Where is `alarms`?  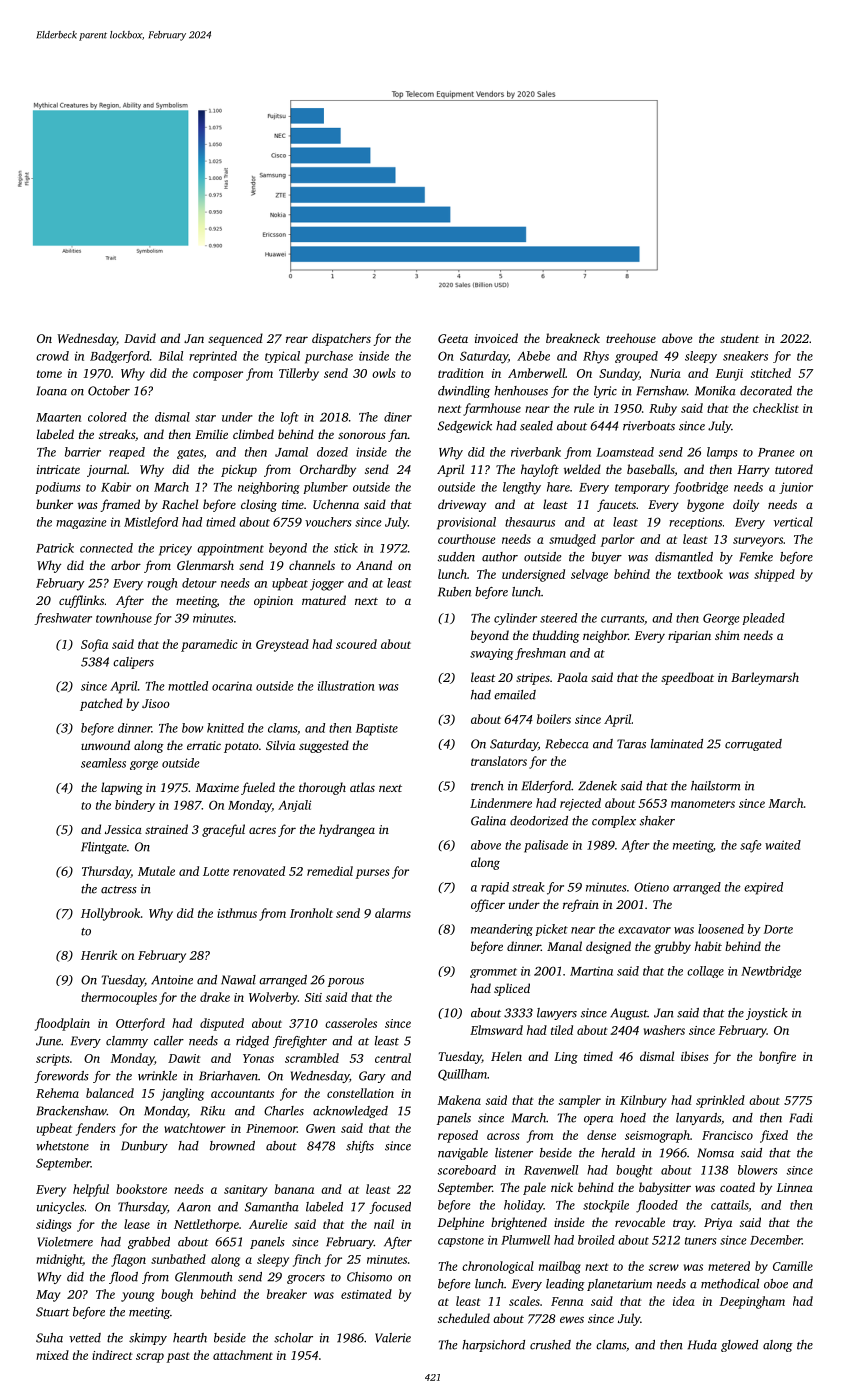 alarms is located at coordinates (393, 913).
